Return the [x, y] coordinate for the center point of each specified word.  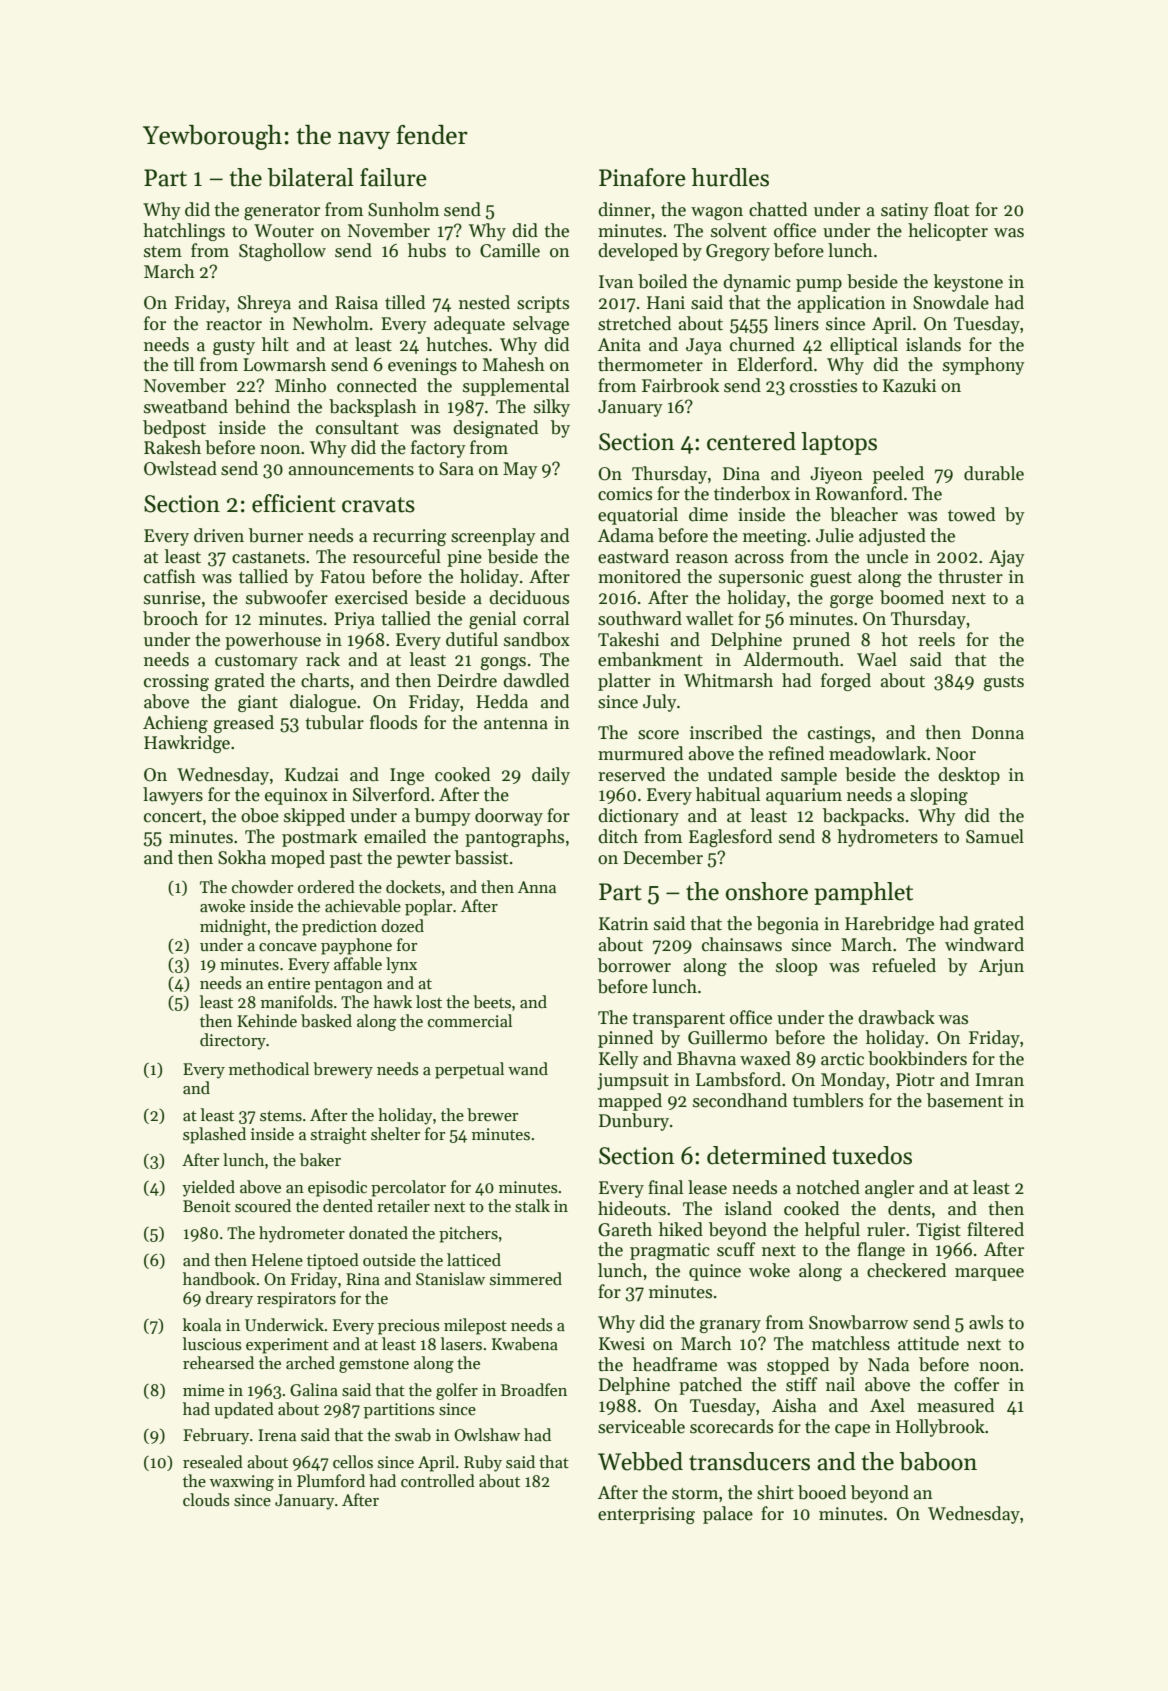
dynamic [757, 283]
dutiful [472, 639]
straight [339, 1135]
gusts [1004, 683]
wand [528, 1068]
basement [965, 1100]
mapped [630, 1102]
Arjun [1001, 967]
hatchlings [184, 232]
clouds [206, 1499]
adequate [469, 325]
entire [289, 983]
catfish [170, 576]
